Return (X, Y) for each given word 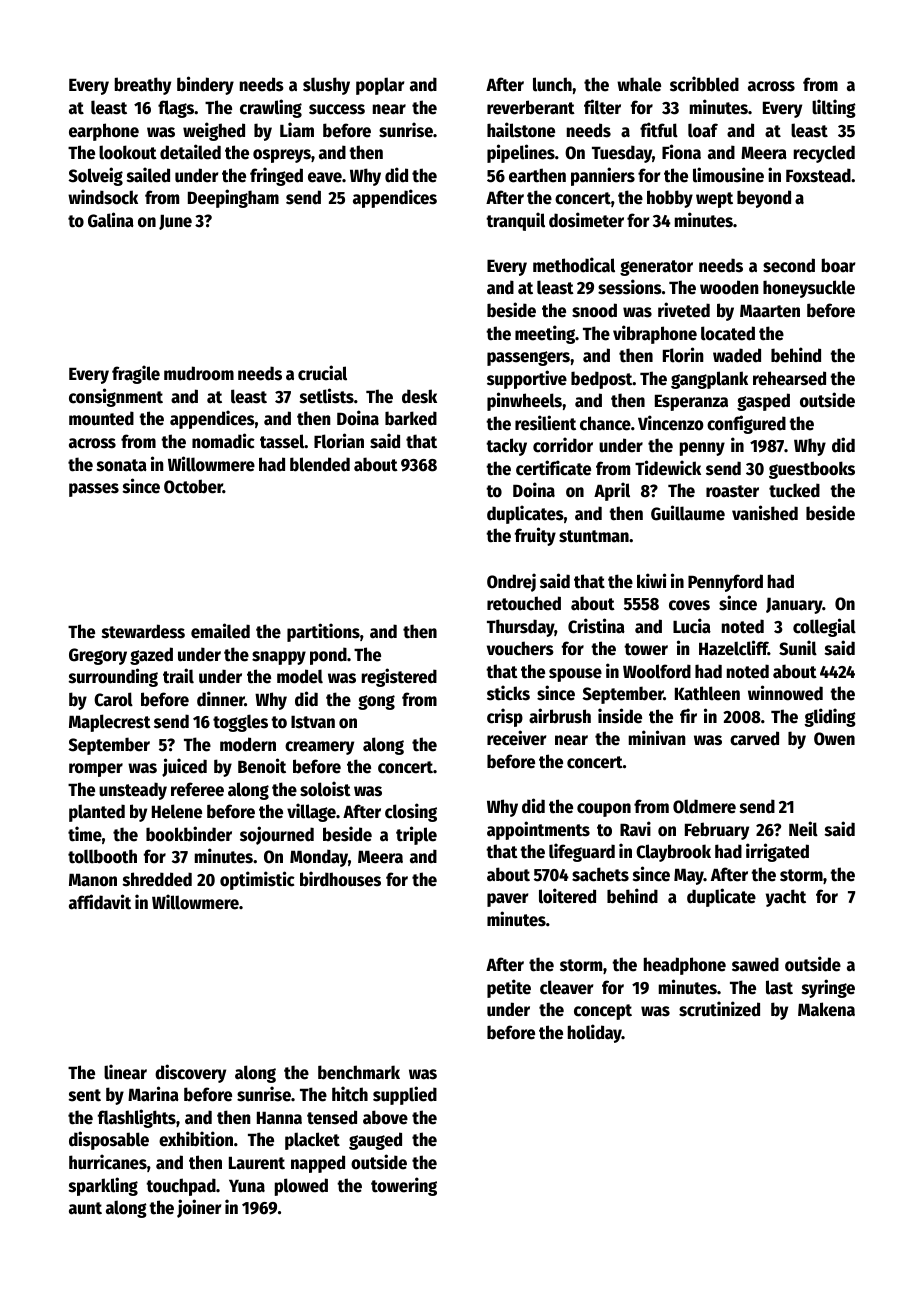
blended (320, 464)
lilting (834, 108)
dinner (221, 699)
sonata (122, 465)
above (385, 1117)
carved (754, 738)
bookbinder (189, 834)
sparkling (103, 1186)
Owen (834, 739)
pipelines (521, 153)
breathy (143, 86)
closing (411, 812)
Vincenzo (671, 423)
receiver (517, 738)
